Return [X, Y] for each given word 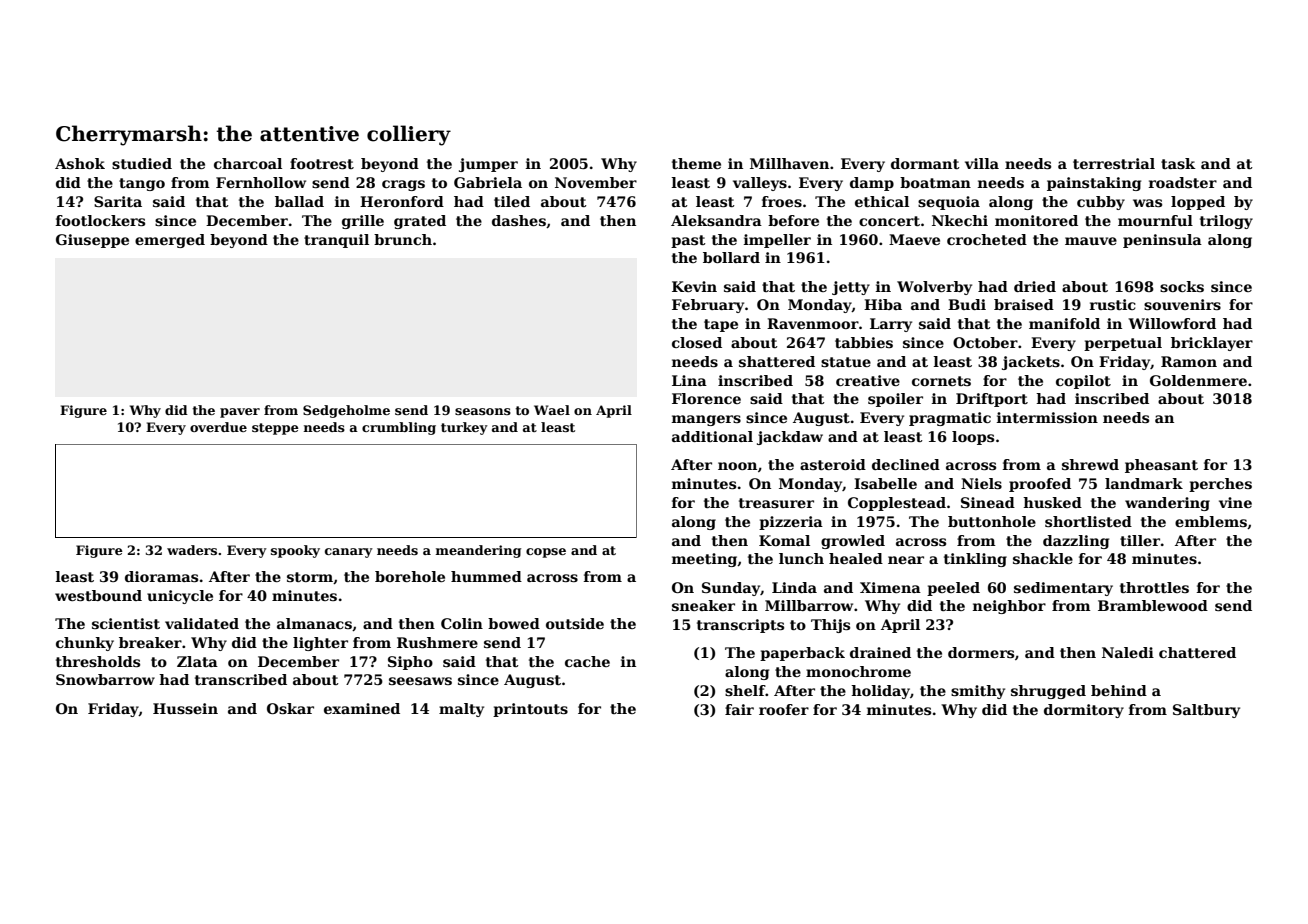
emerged [170, 241]
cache [587, 661]
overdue [218, 427]
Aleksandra [716, 220]
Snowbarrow [105, 679]
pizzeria [791, 523]
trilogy [1226, 222]
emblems [1211, 521]
